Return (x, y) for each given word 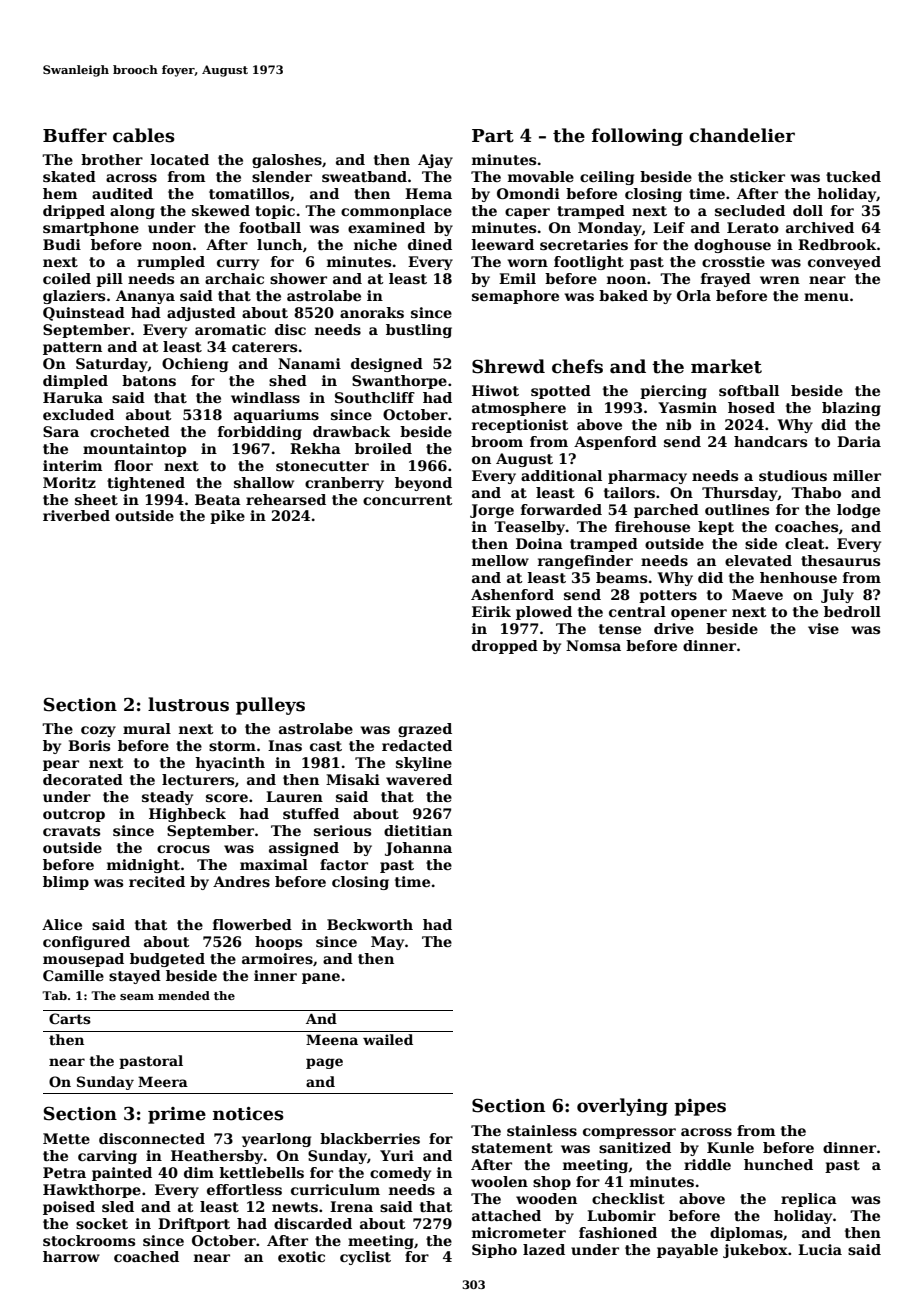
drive (674, 628)
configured (86, 943)
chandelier (742, 135)
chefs (577, 366)
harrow (71, 1256)
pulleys (270, 706)
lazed (544, 1249)
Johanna (418, 849)
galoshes (287, 161)
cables (144, 135)
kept (716, 528)
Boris (89, 745)
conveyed (844, 263)
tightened (146, 484)
